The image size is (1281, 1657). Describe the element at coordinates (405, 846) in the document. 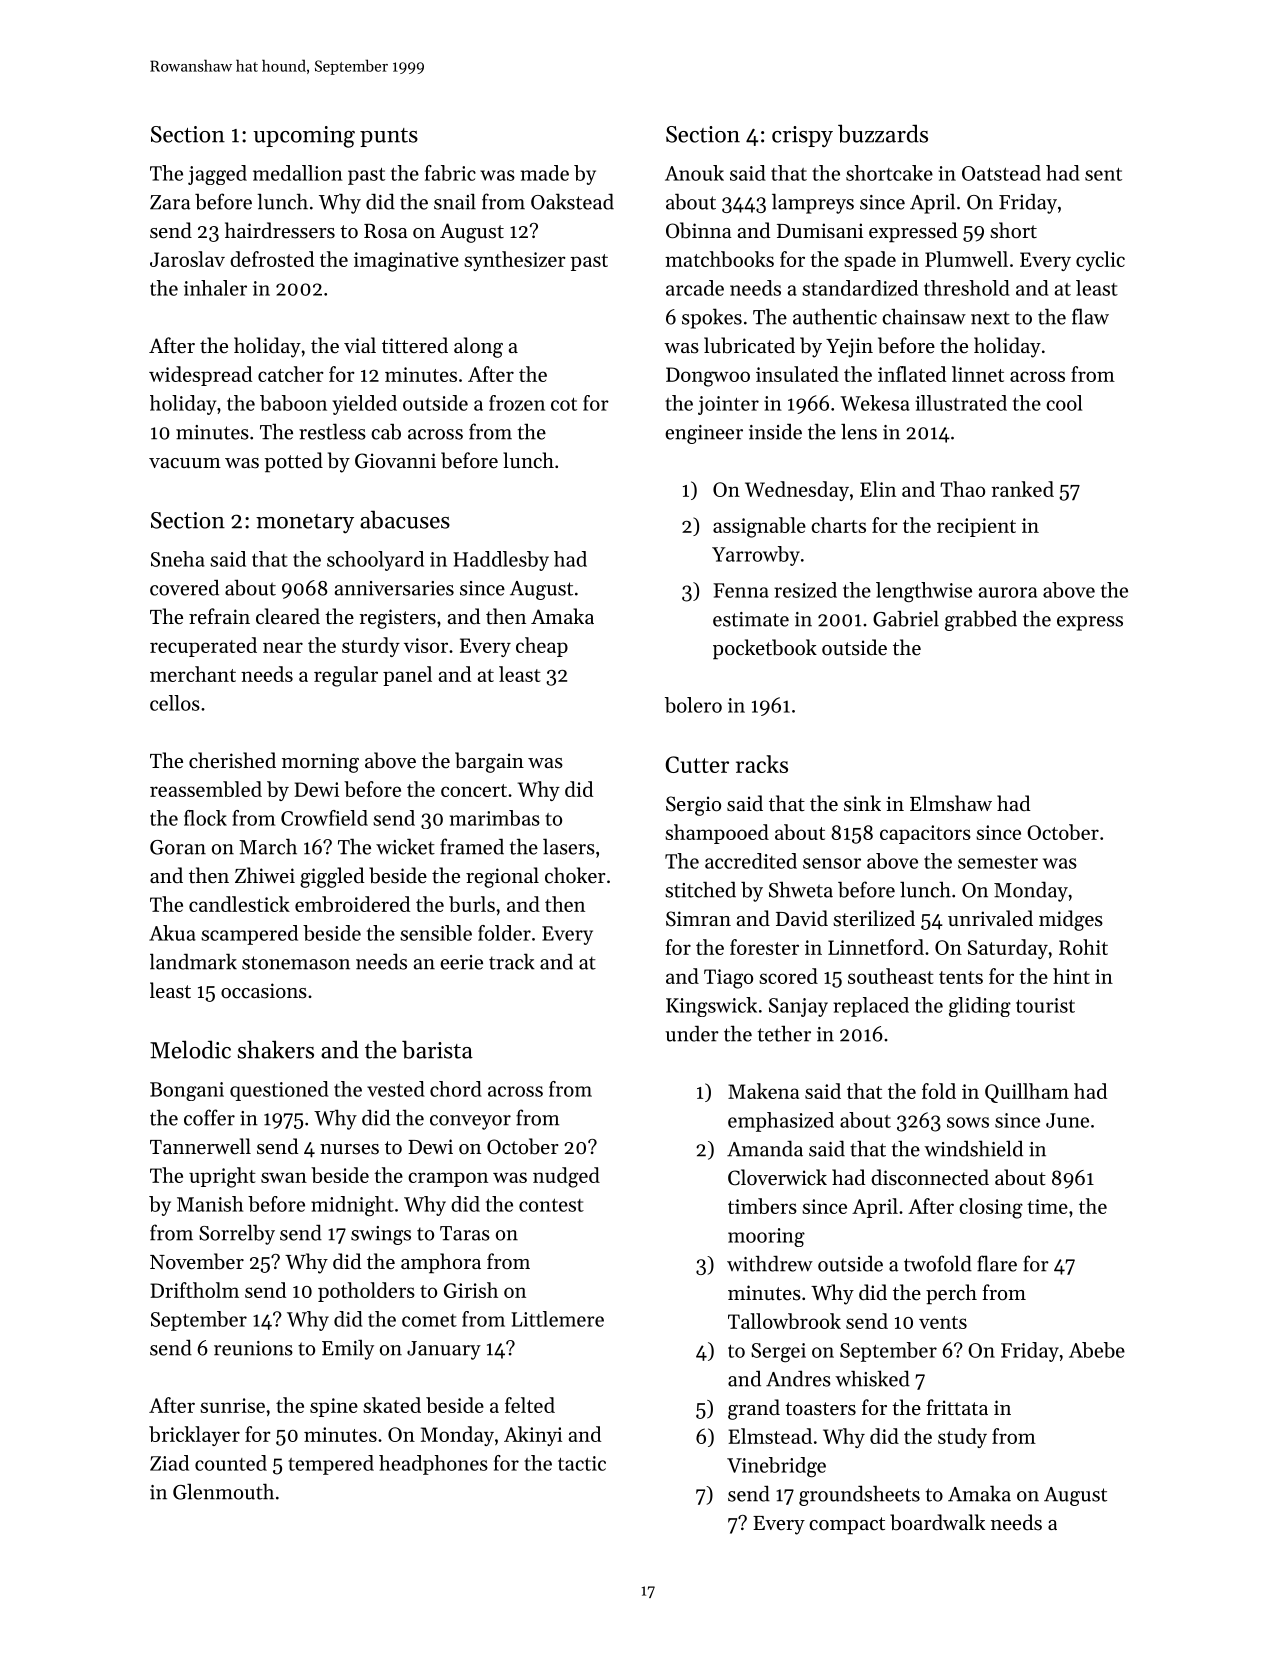

I see `wicket` at that location.
